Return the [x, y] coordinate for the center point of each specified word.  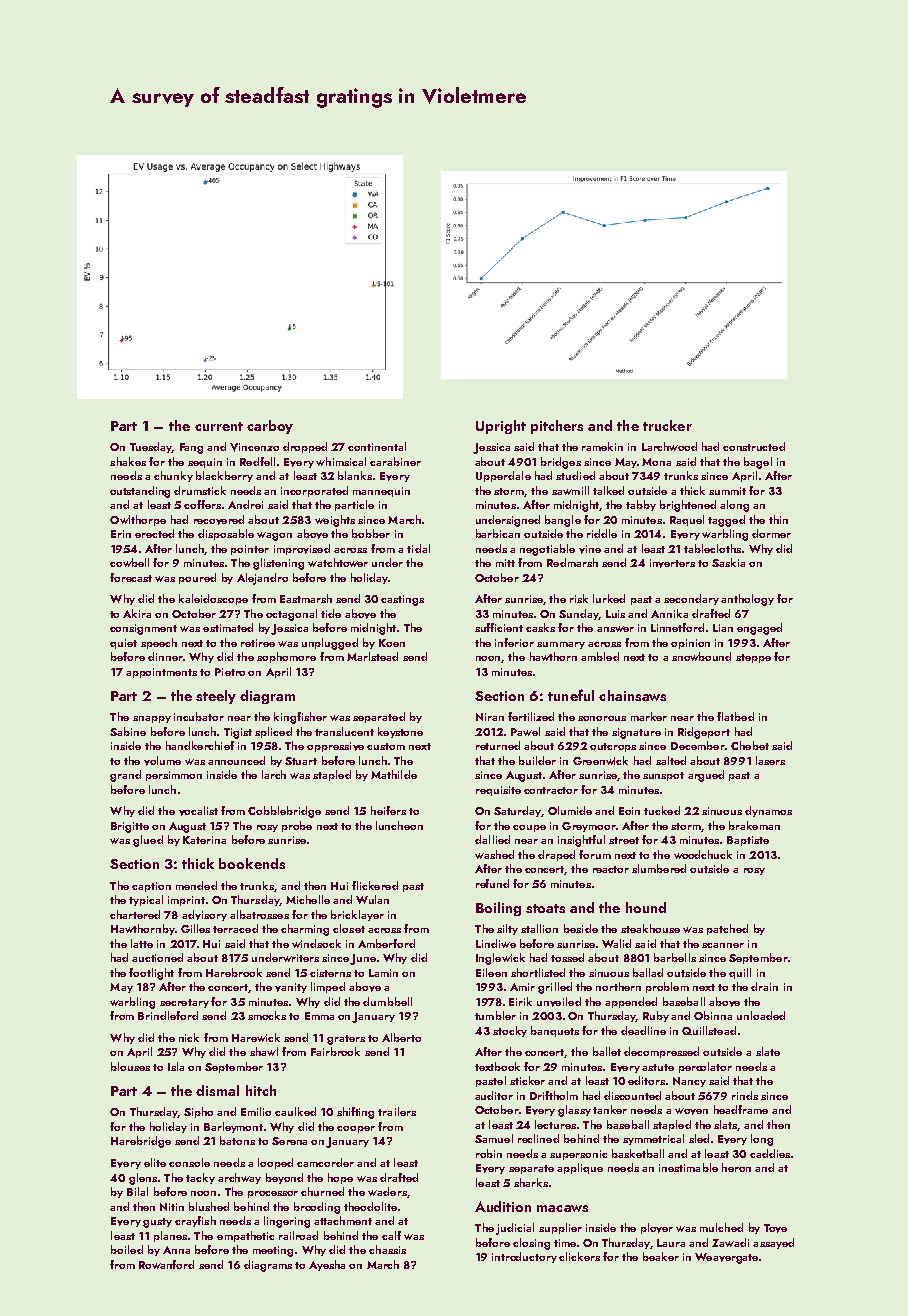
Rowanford [166, 1264]
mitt [505, 563]
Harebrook [234, 972]
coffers [202, 504]
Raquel [687, 520]
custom [386, 746]
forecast [131, 577]
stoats [545, 908]
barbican [498, 533]
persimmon [174, 776]
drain [764, 986]
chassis [387, 1249]
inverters [672, 563]
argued [706, 776]
